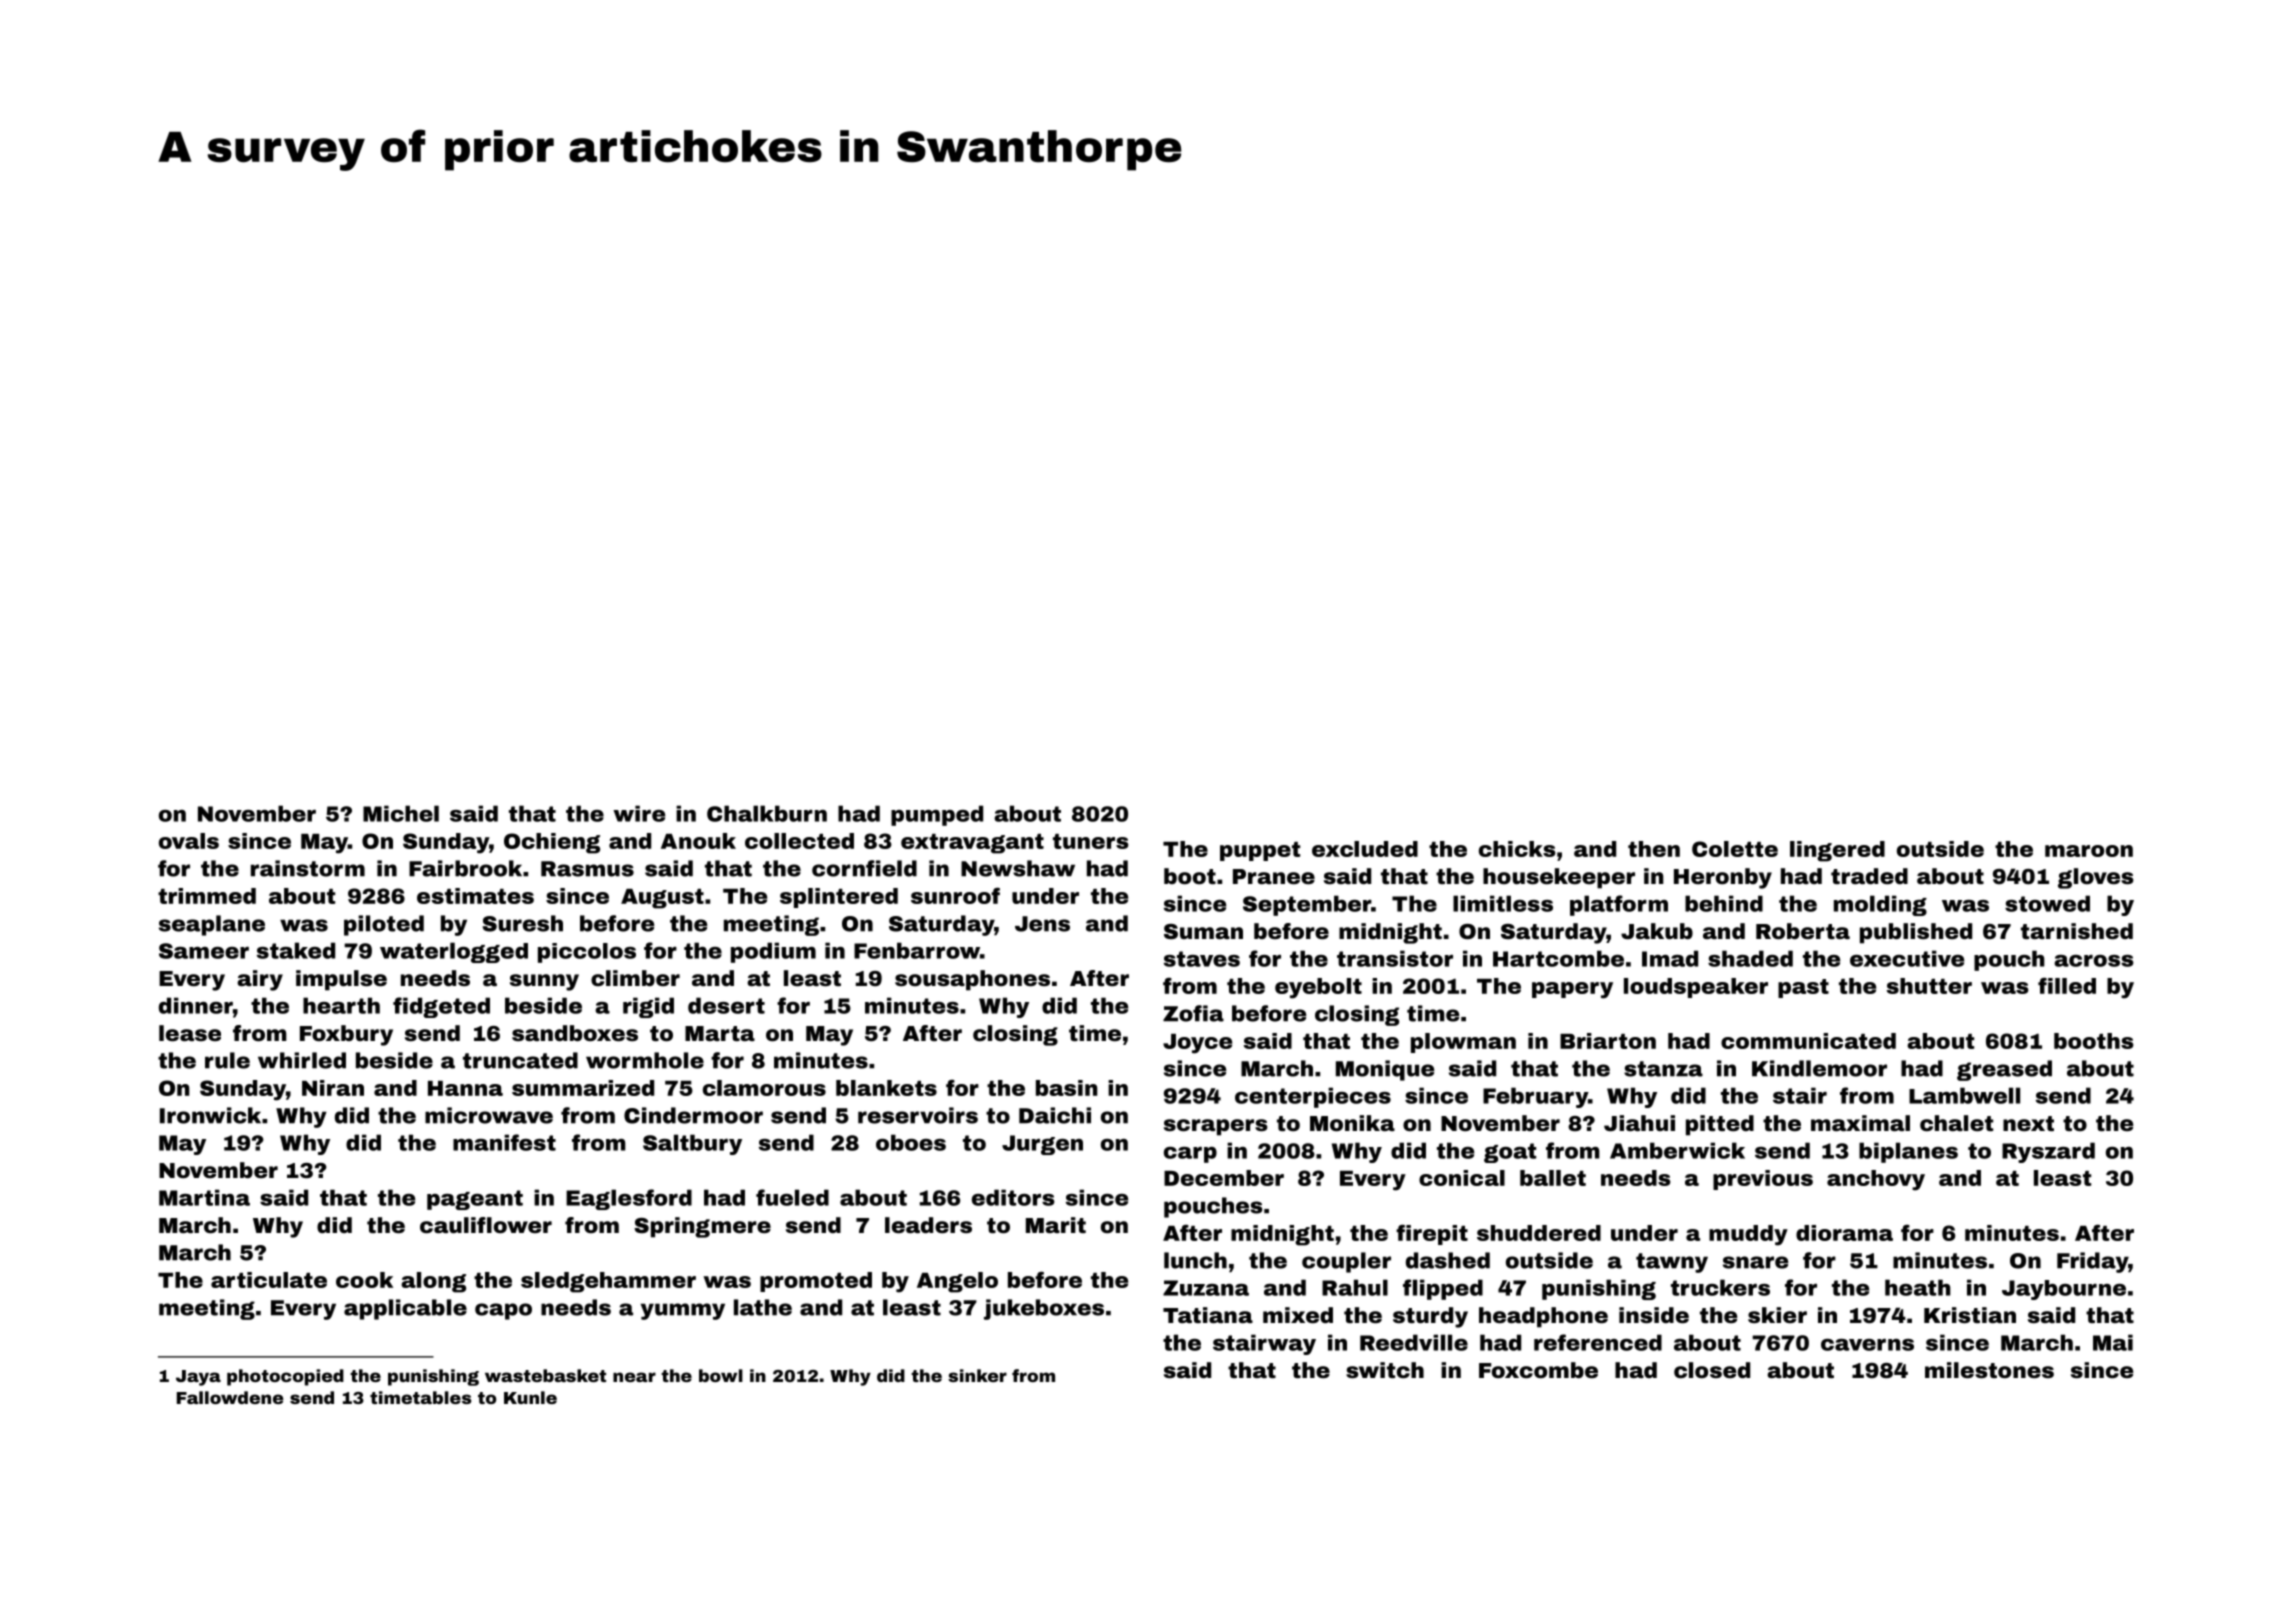 The height and width of the image is (1620, 2292). Describe the element at coordinates (720, 1033) in the image. I see `Marta` at that location.
